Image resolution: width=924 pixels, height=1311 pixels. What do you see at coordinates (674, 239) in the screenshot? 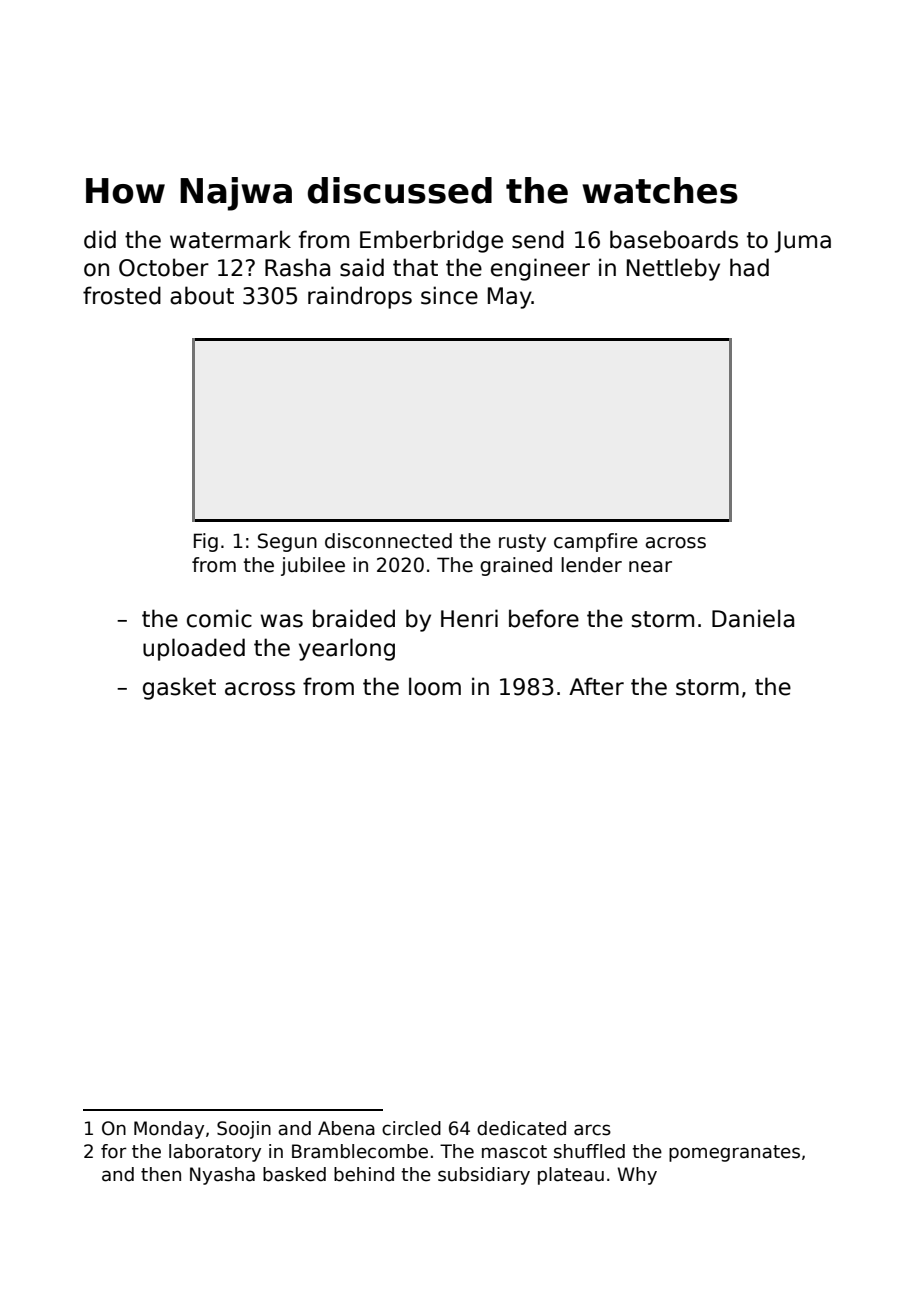
I see `baseboards` at bounding box center [674, 239].
